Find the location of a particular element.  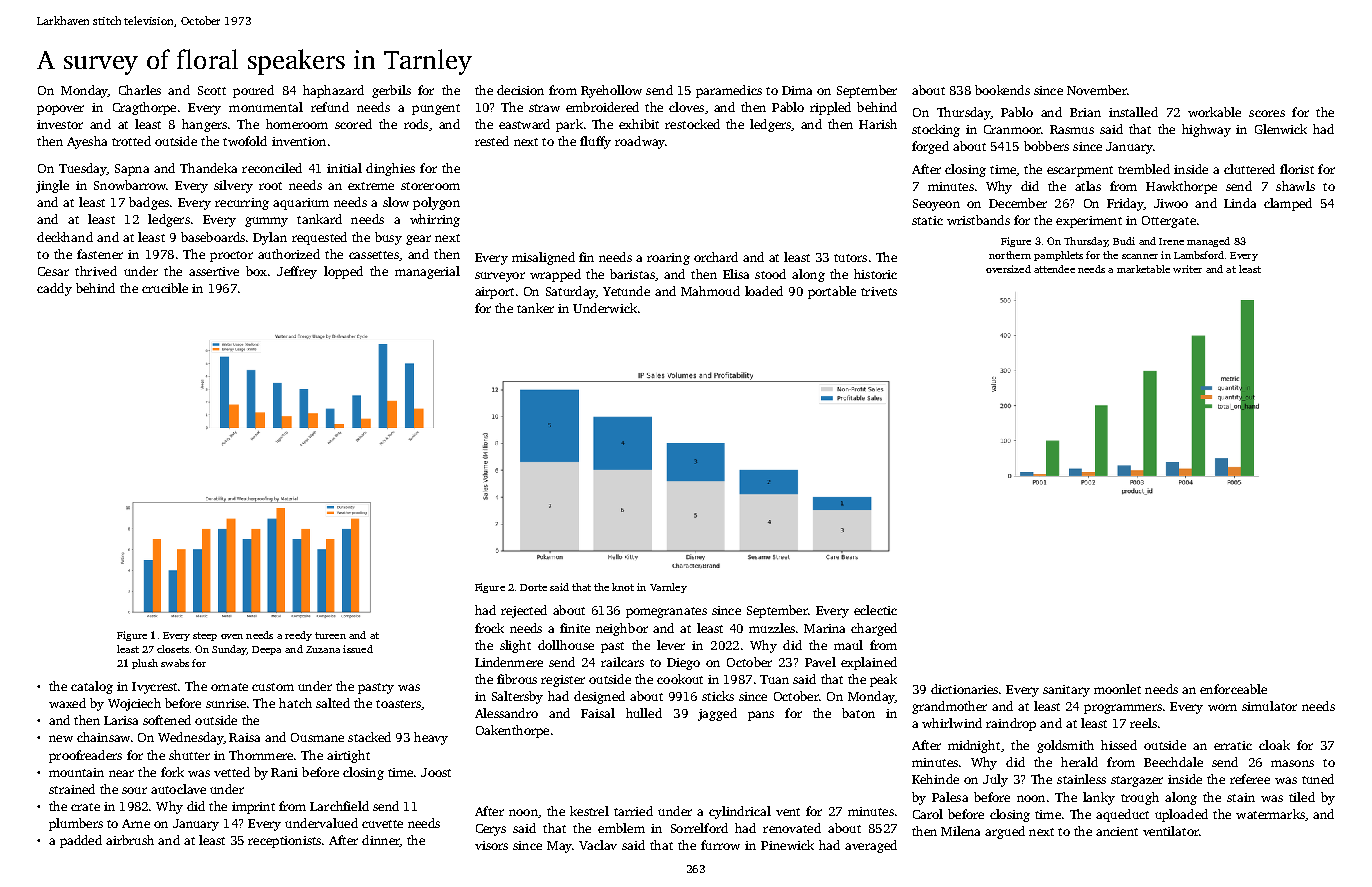

Larchfield is located at coordinates (339, 806).
